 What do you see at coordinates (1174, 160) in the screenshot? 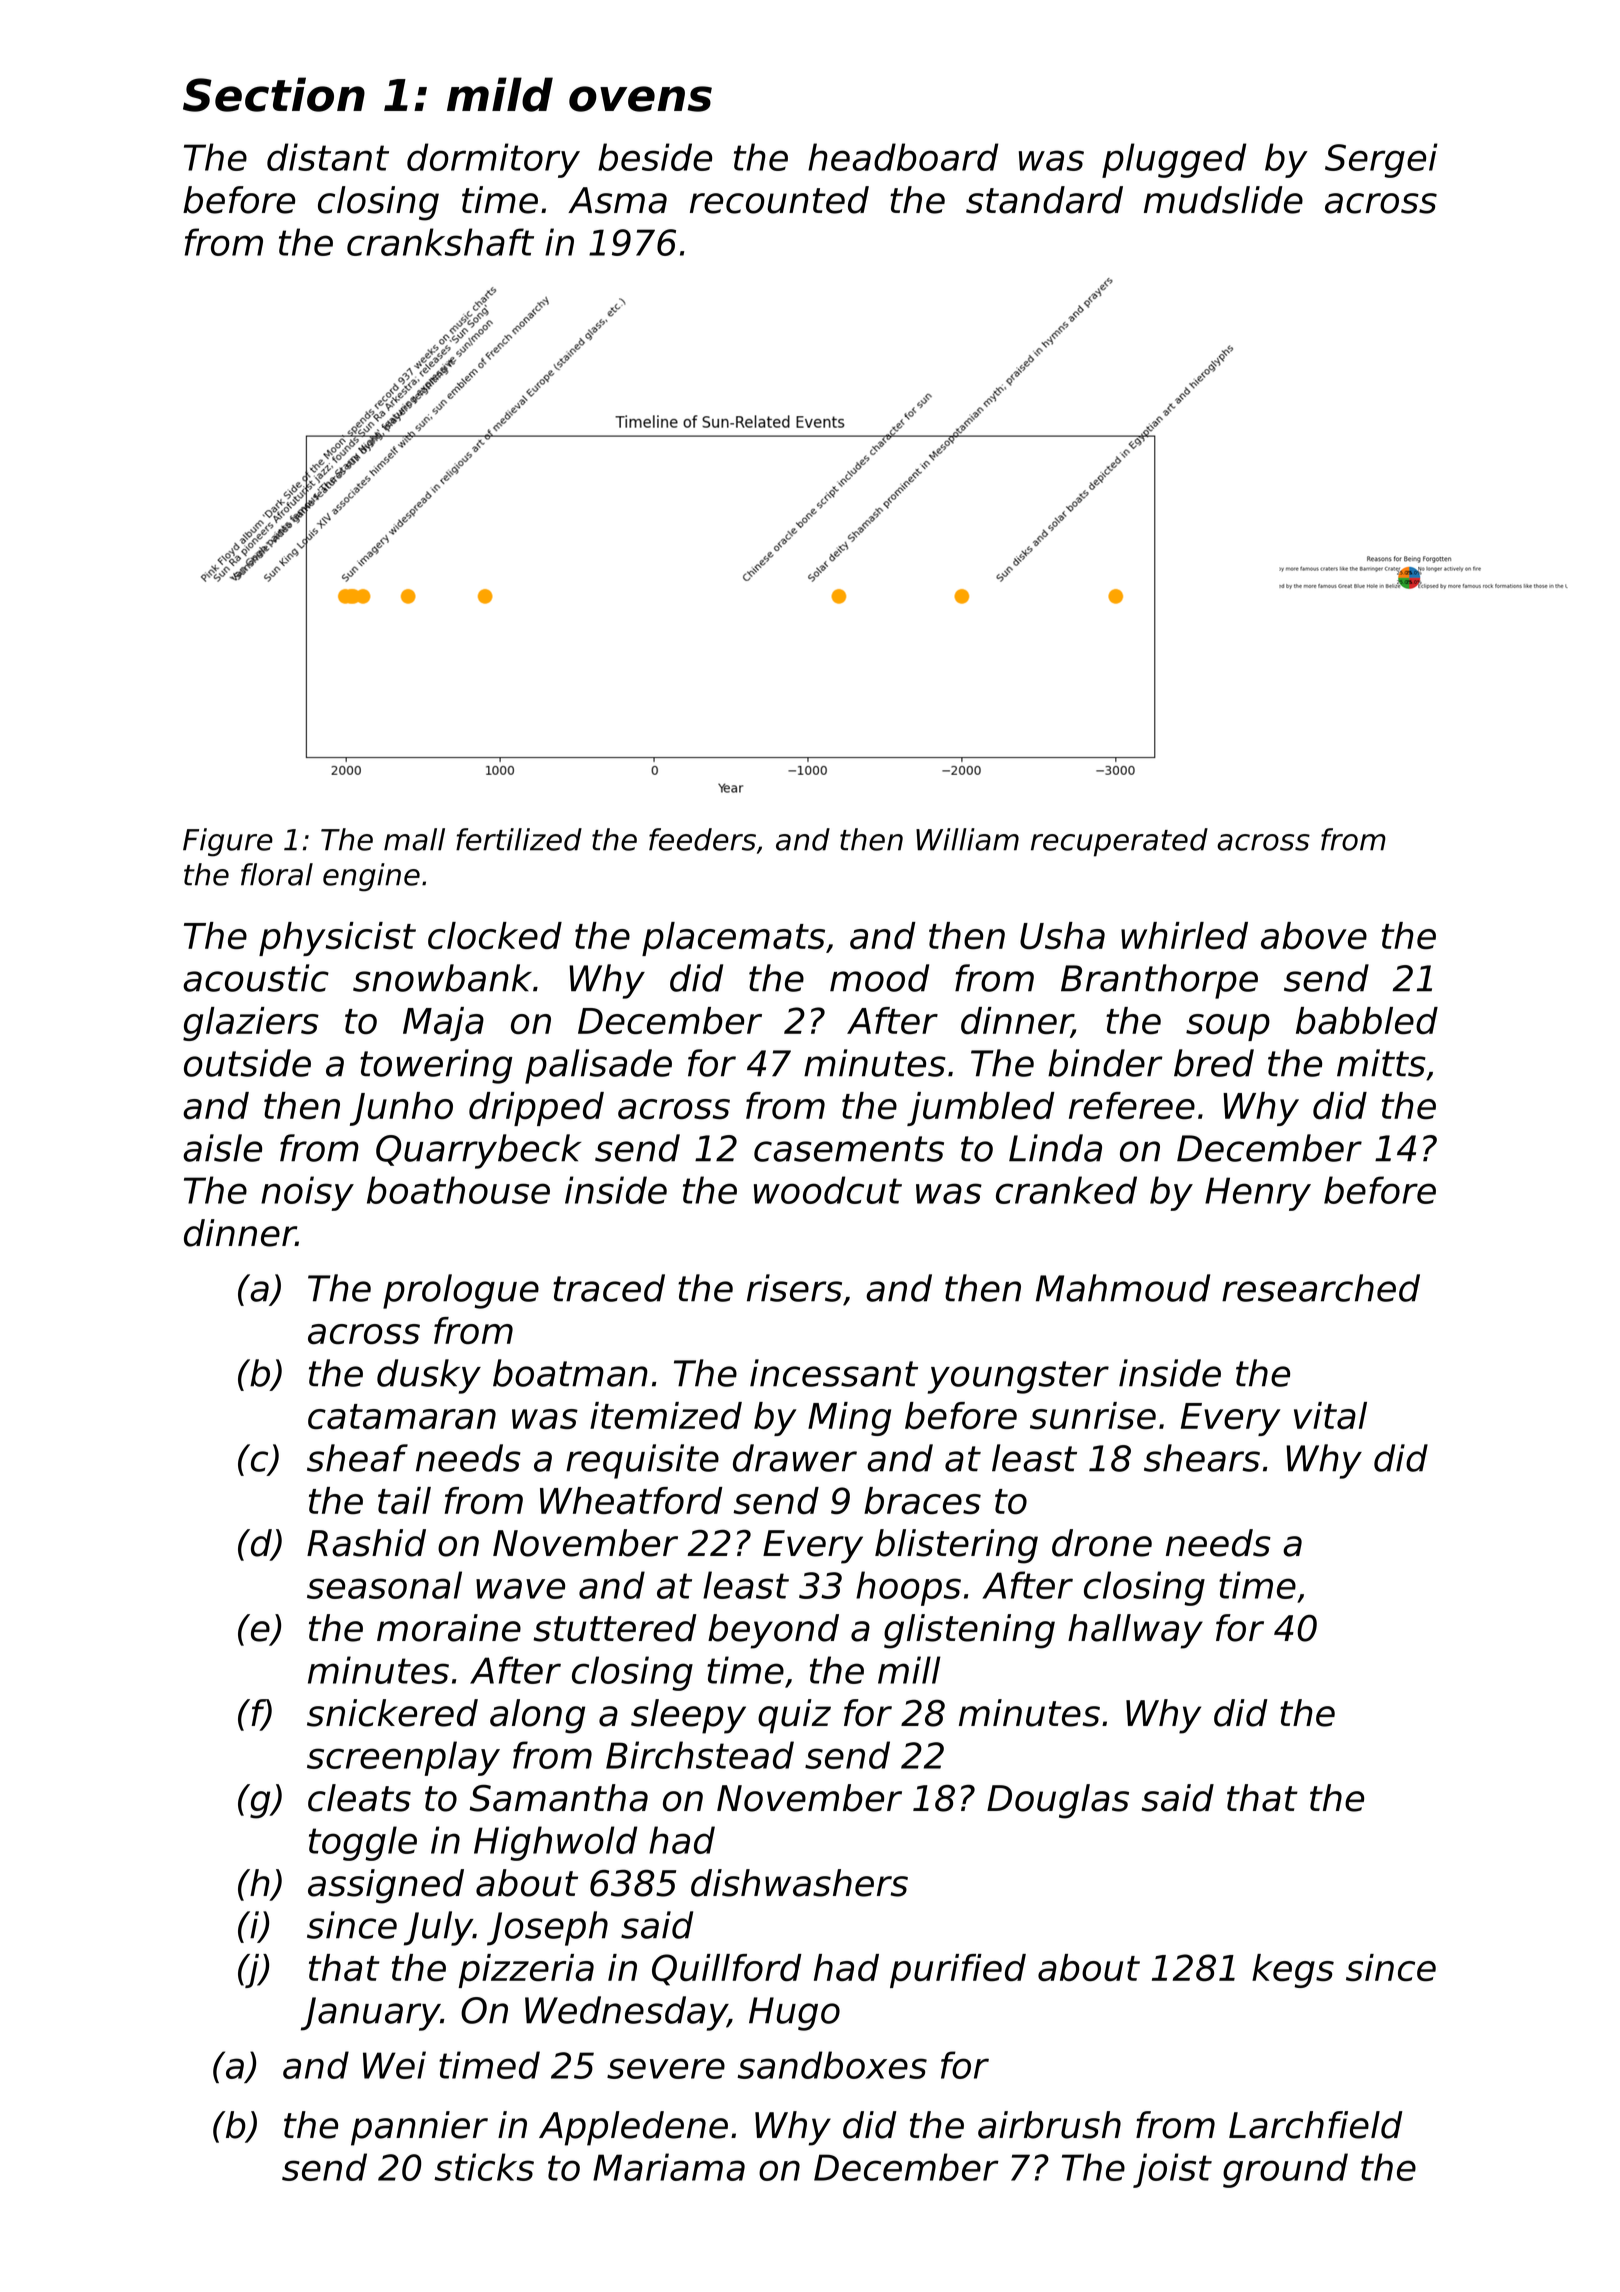
I see `plugged` at bounding box center [1174, 160].
